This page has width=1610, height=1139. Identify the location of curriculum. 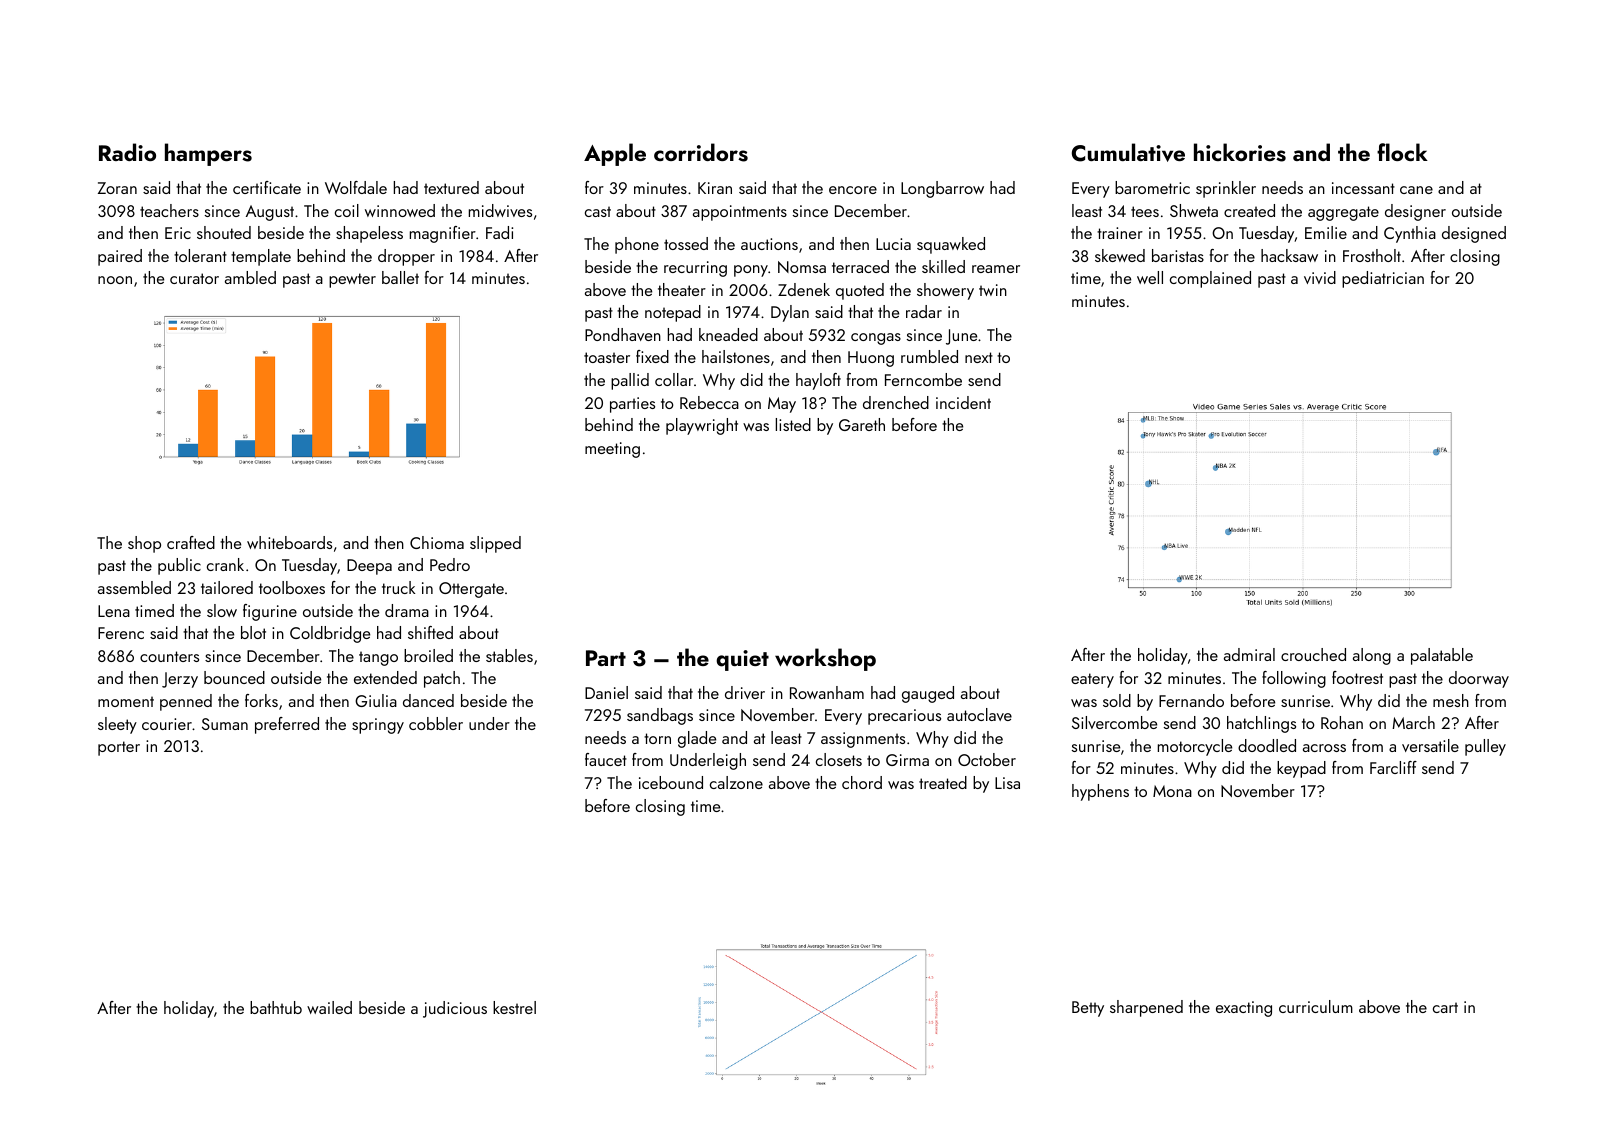
(1316, 1006).
